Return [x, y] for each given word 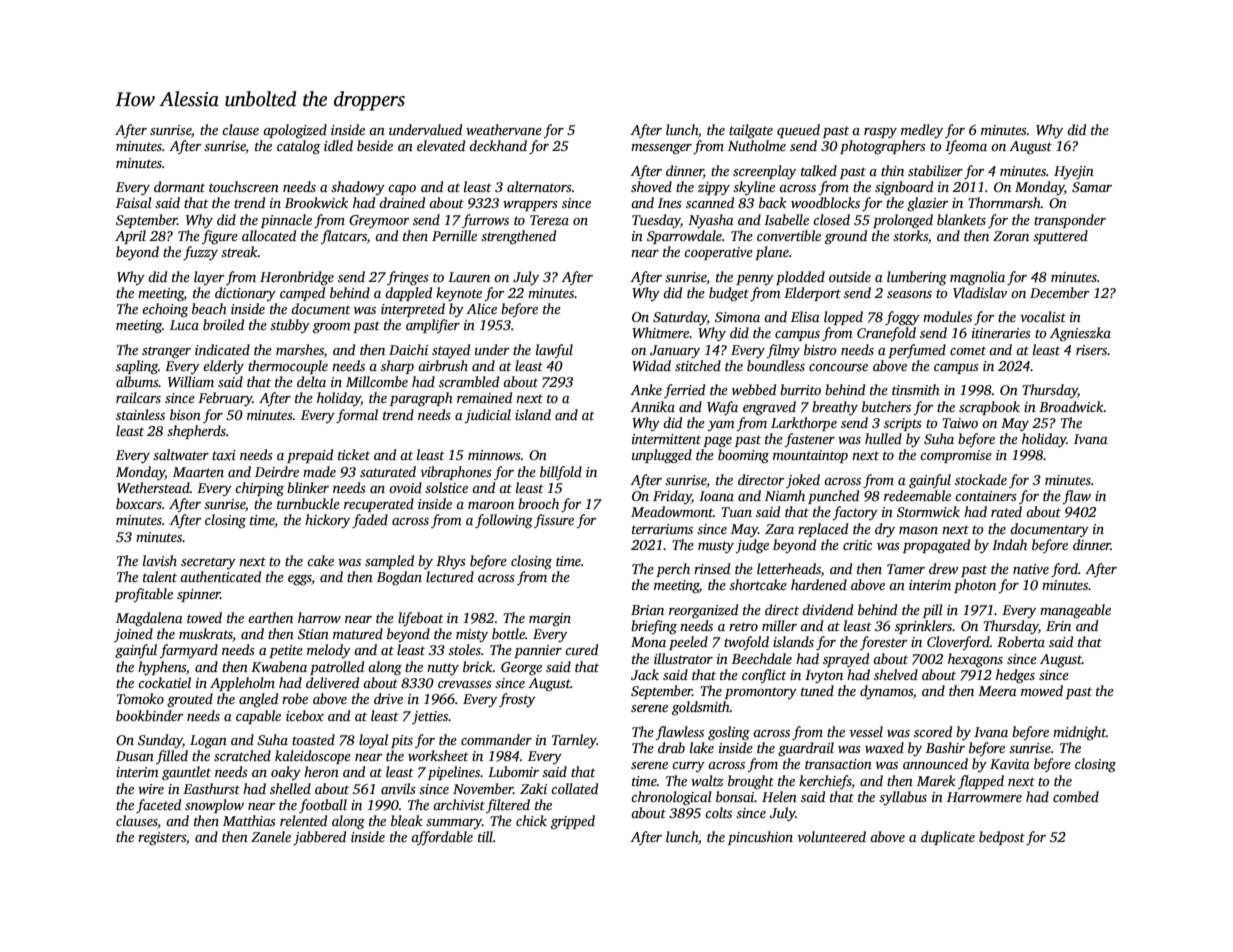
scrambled [469, 381]
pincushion [760, 838]
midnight [1079, 733]
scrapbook [989, 408]
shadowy [358, 188]
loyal [373, 741]
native [1031, 569]
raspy [880, 133]
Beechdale [762, 658]
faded [370, 521]
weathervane [504, 129]
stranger [166, 352]
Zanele [271, 836]
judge [752, 546]
